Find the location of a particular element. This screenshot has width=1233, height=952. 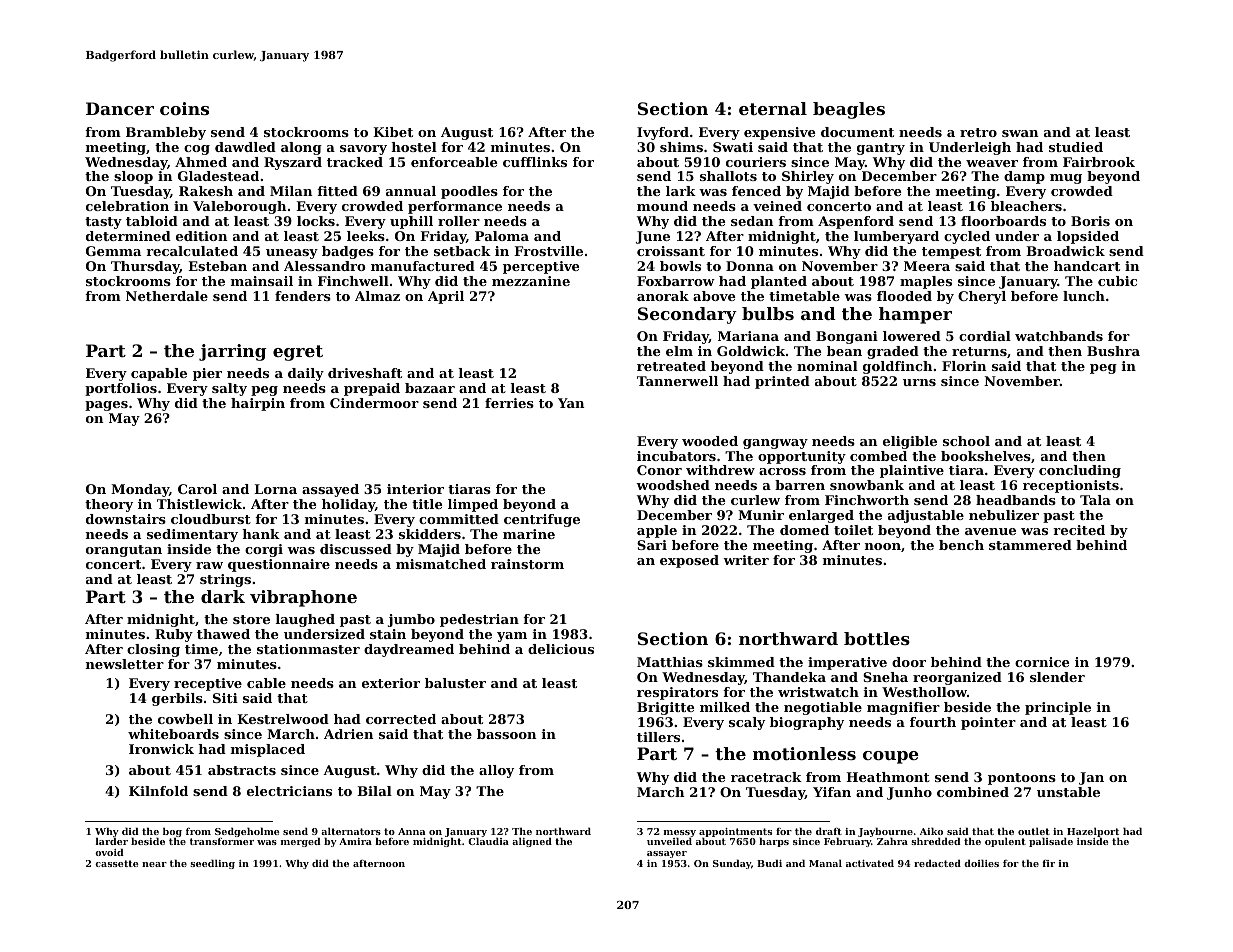

beagles is located at coordinates (849, 110).
